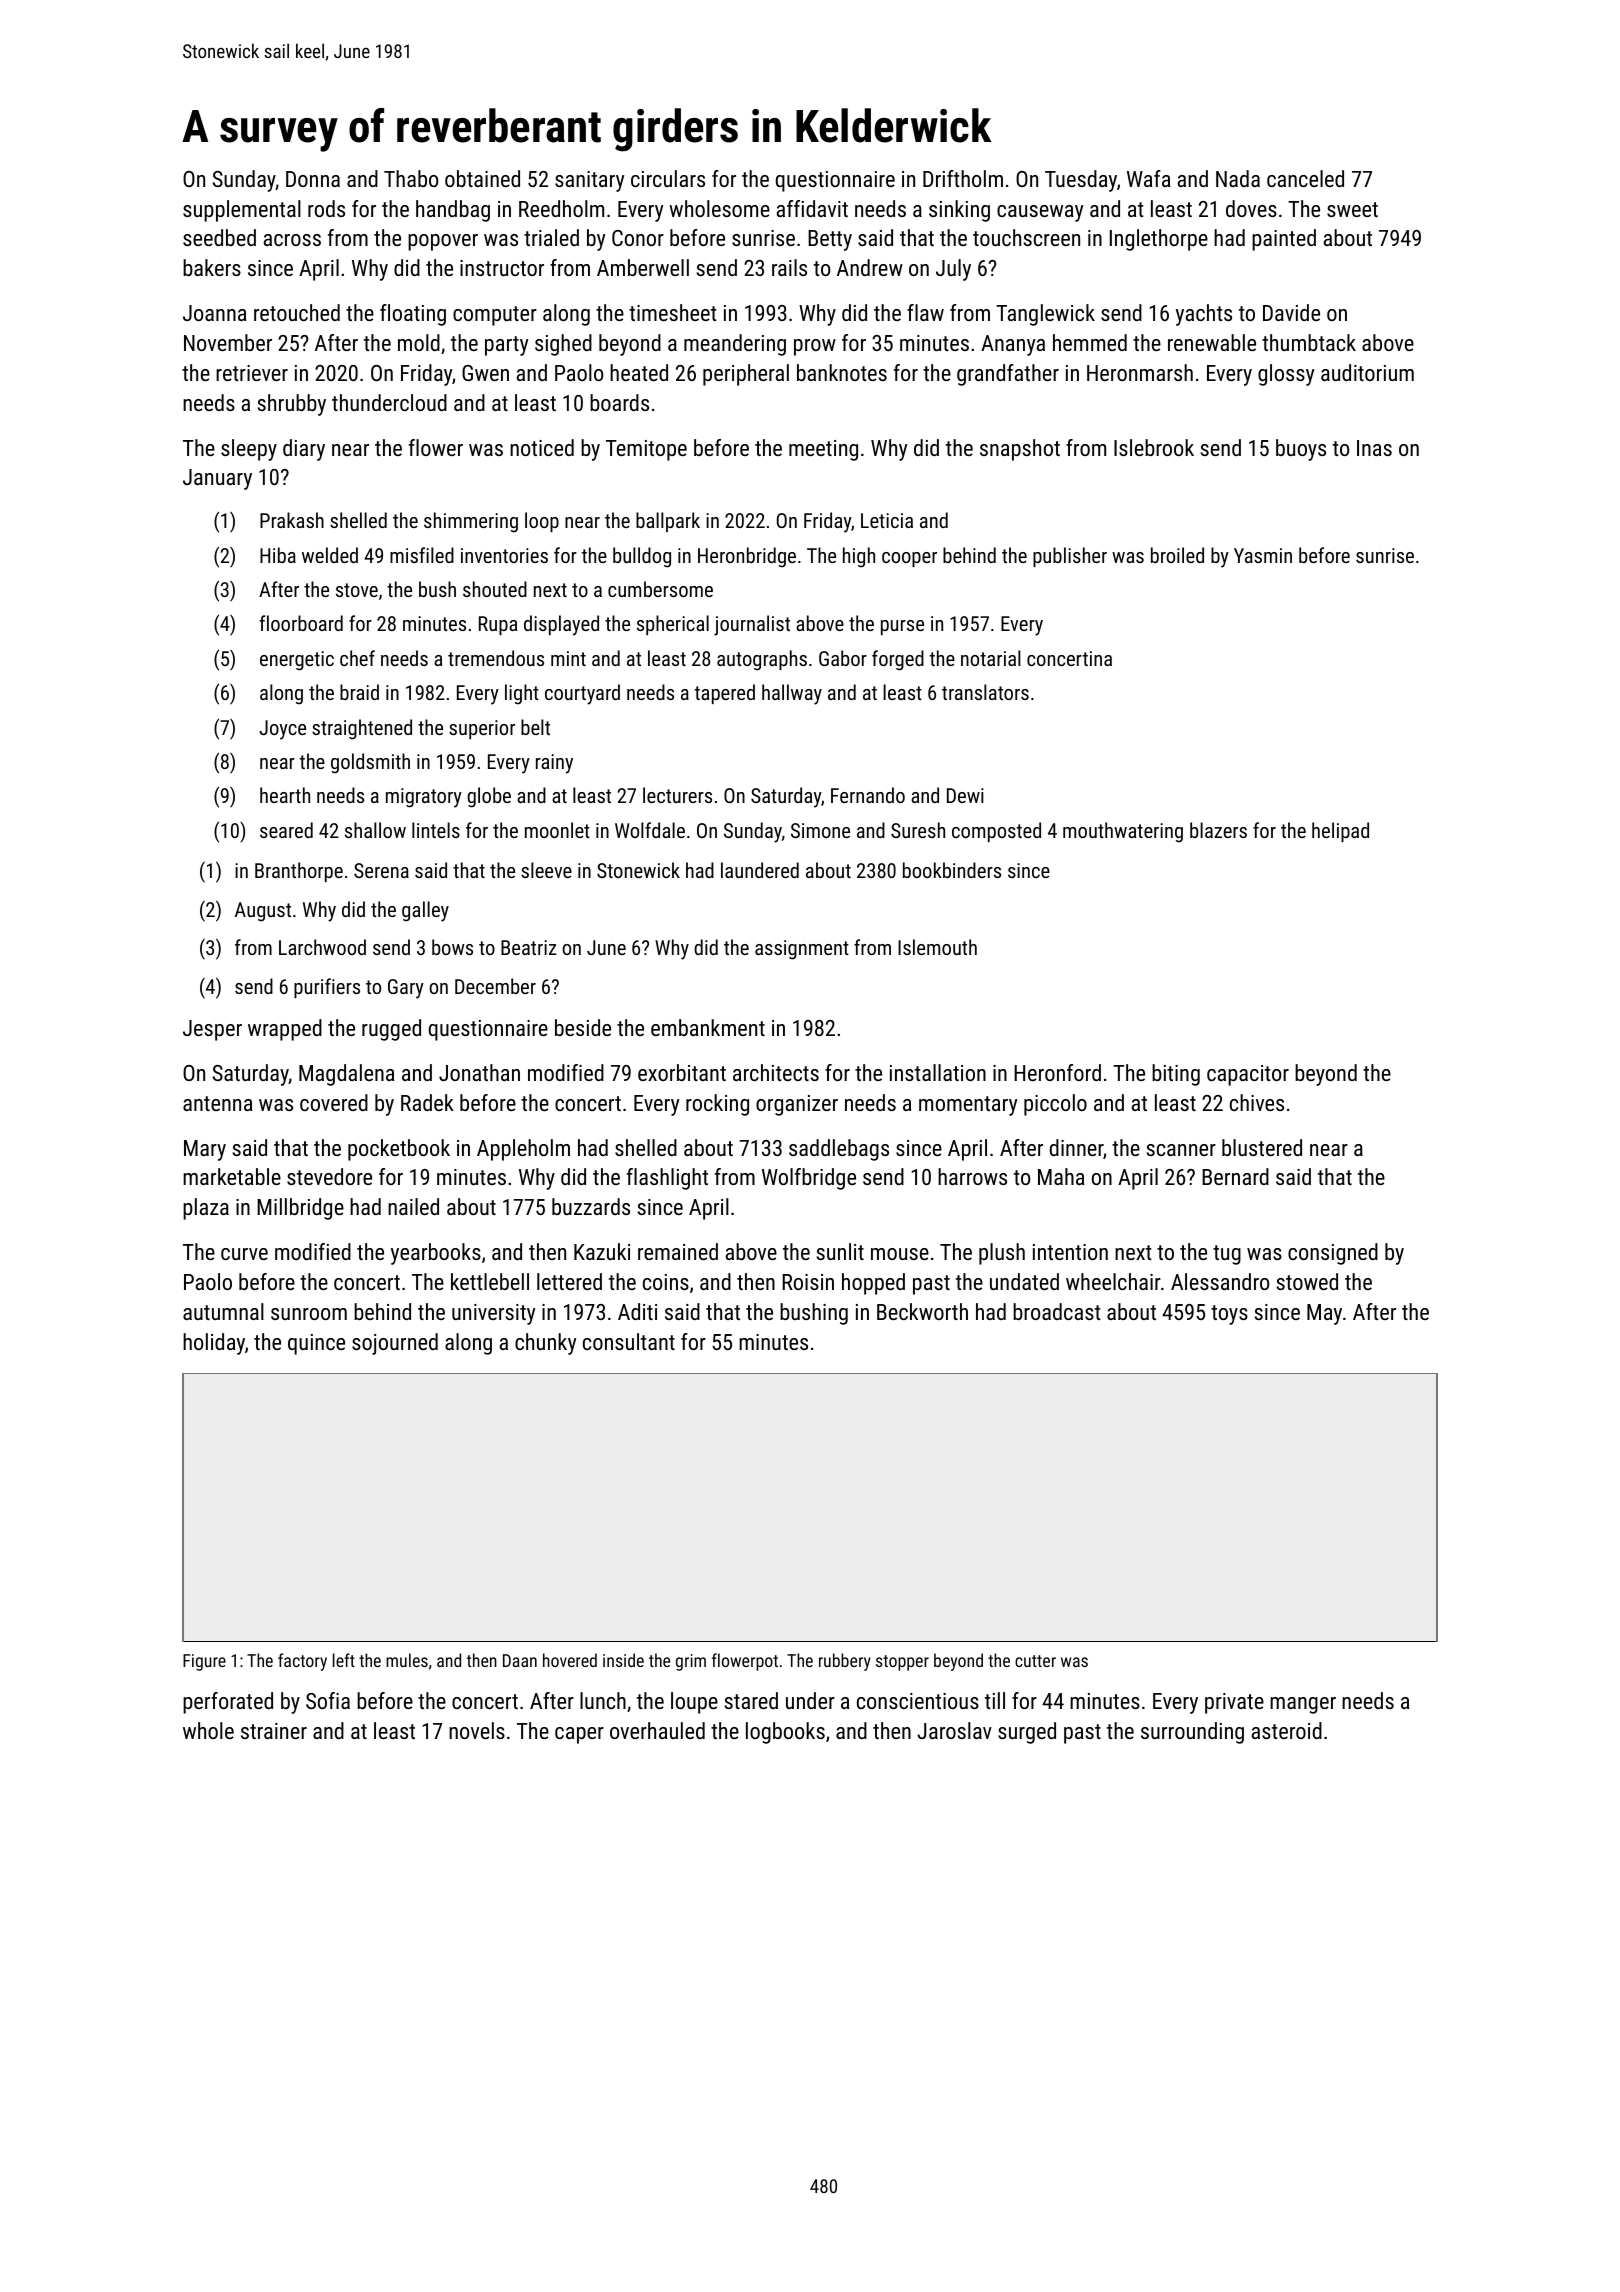 The height and width of the page is (2292, 1620). What do you see at coordinates (922, 1311) in the page?
I see `Beckworth` at bounding box center [922, 1311].
